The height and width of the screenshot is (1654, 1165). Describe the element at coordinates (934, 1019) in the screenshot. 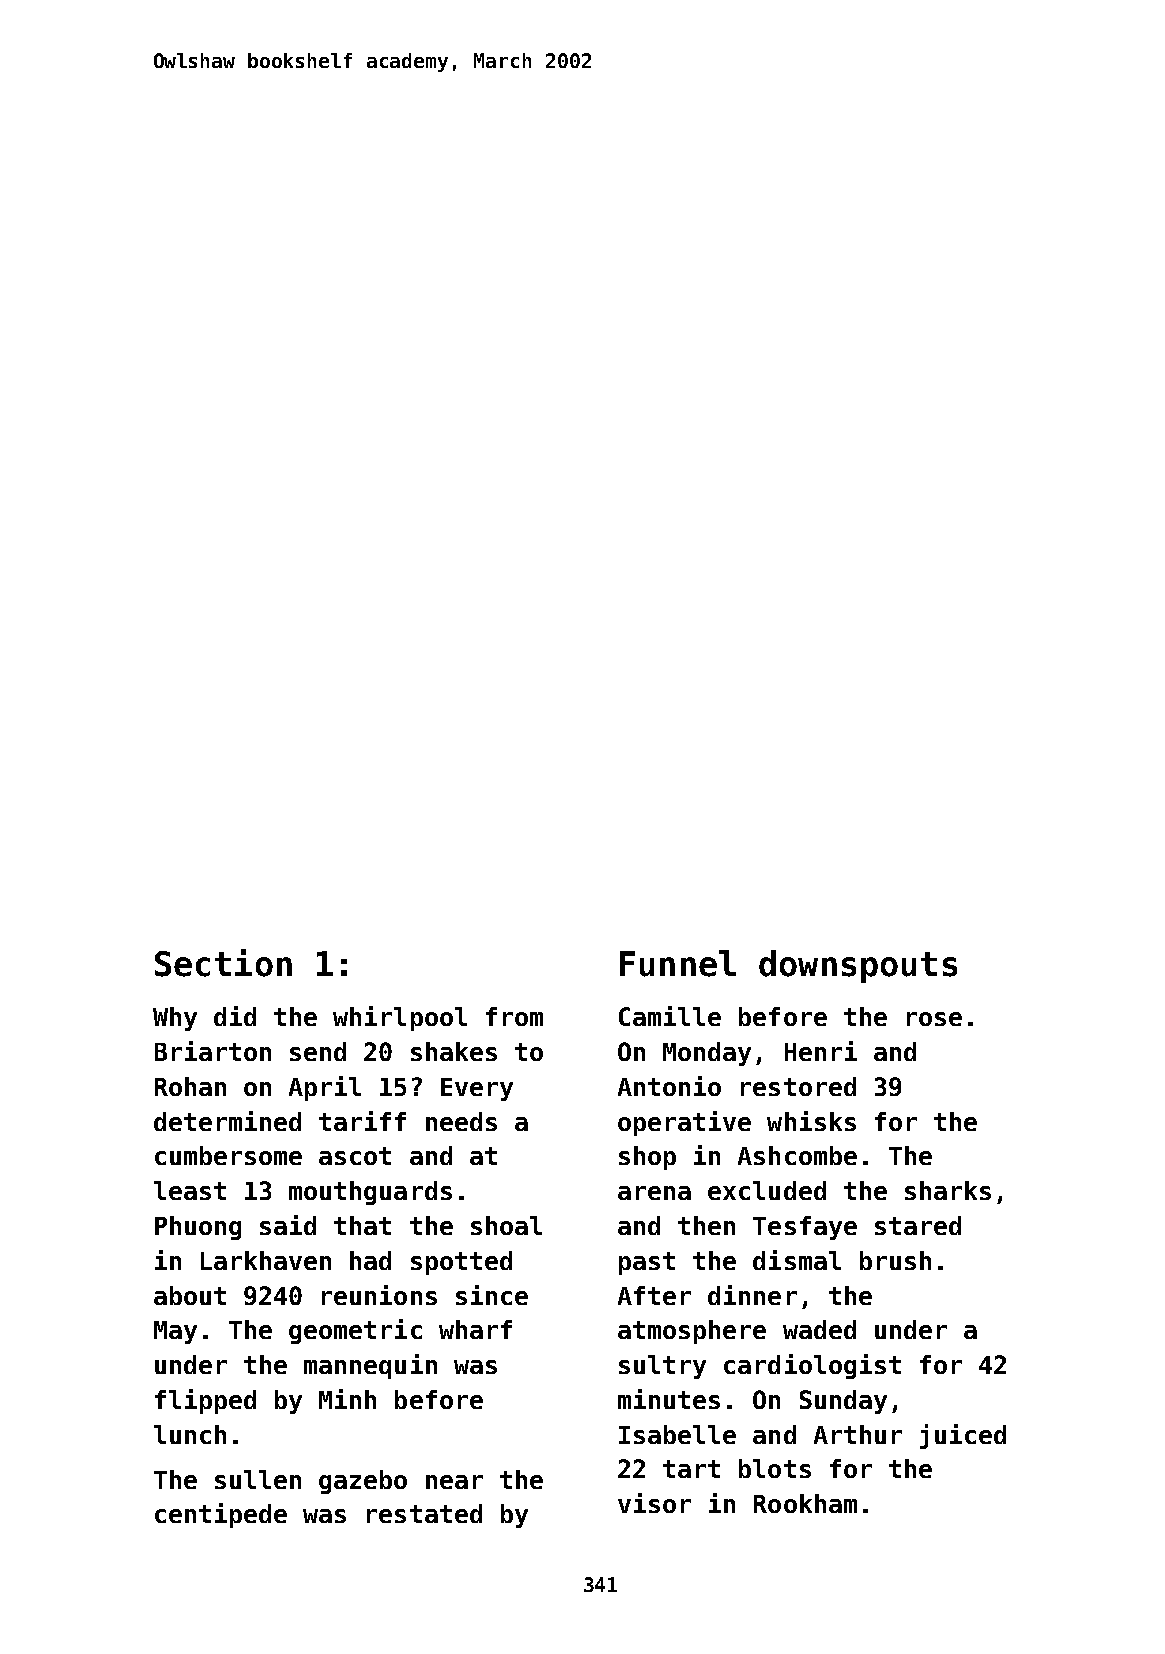

I see `rose` at that location.
